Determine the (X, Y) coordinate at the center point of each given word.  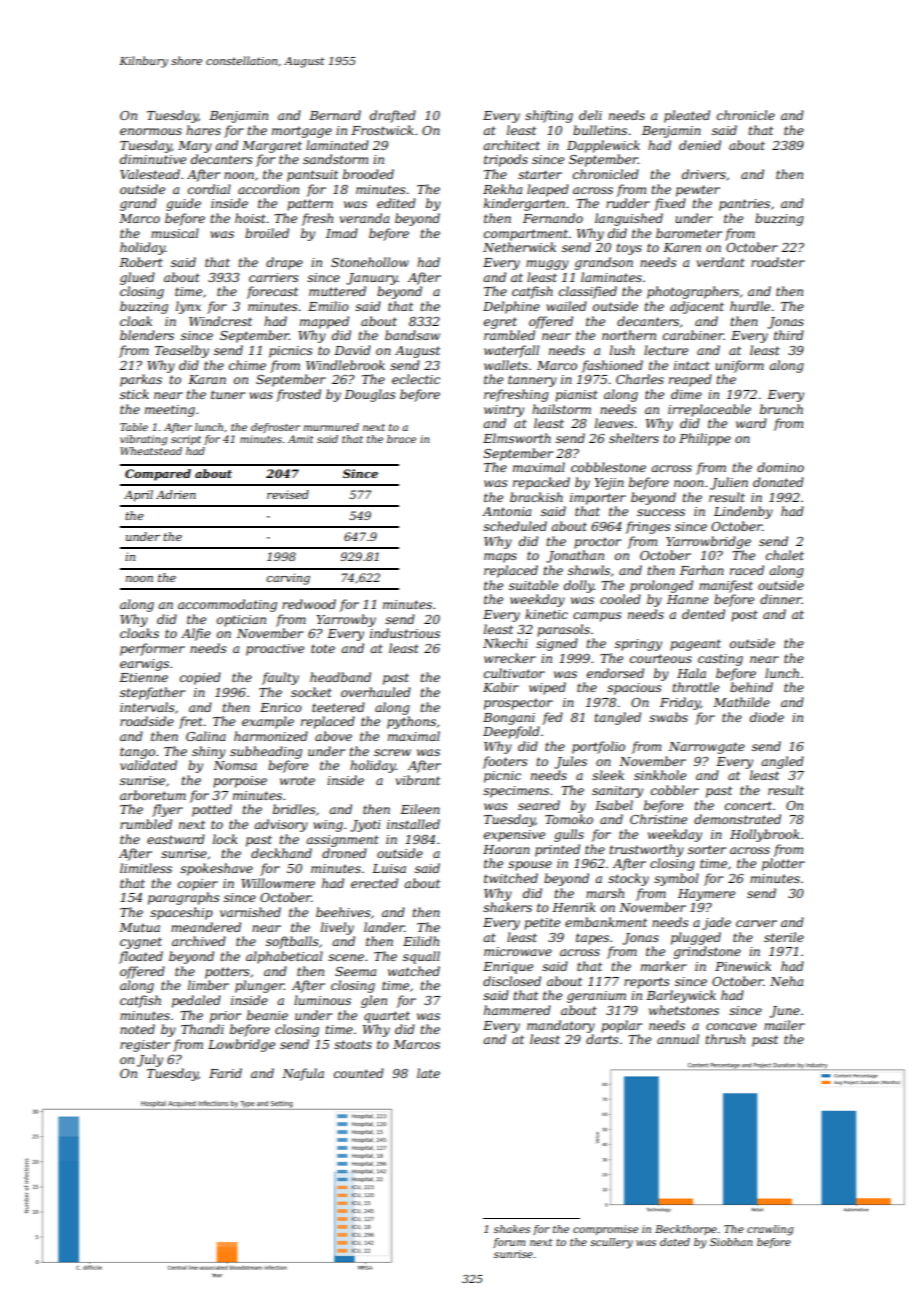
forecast (272, 292)
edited (396, 203)
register (145, 1046)
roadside (147, 721)
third (789, 335)
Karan (207, 379)
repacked (541, 483)
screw (392, 752)
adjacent (697, 307)
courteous (661, 658)
